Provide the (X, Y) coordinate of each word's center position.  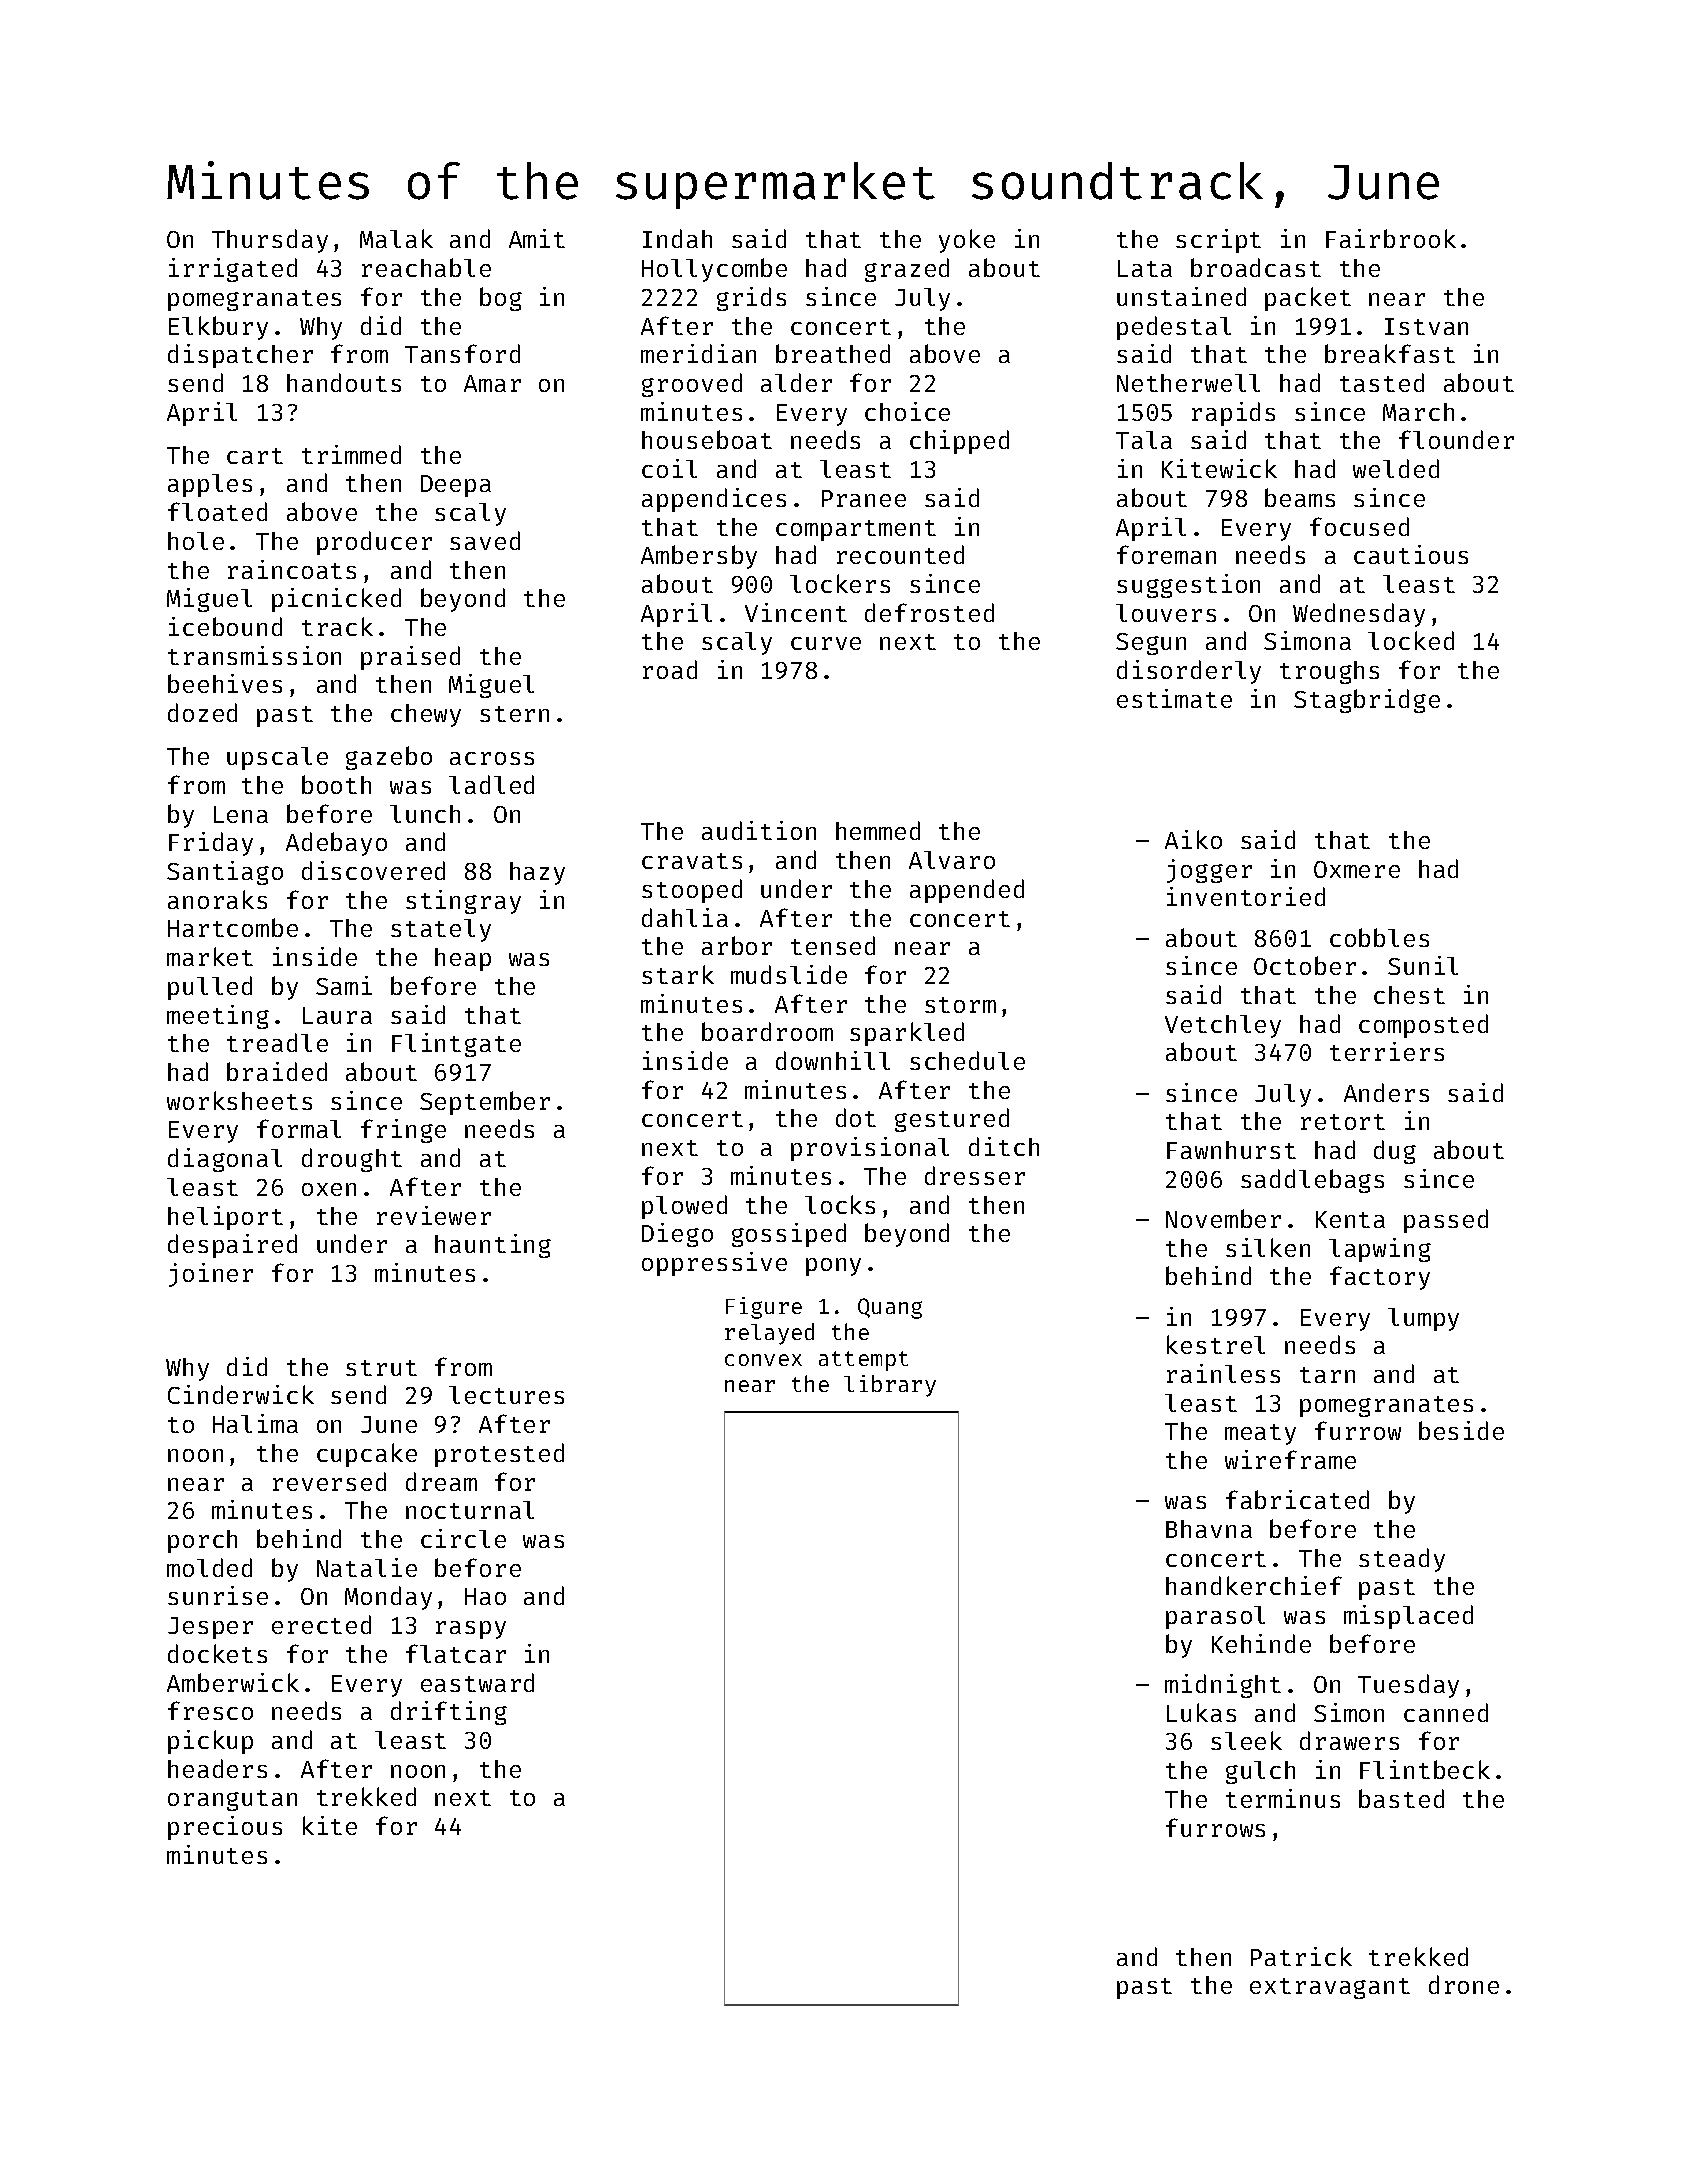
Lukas (1201, 1712)
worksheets (239, 1100)
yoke (967, 241)
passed (1446, 1221)
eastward (477, 1682)
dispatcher (240, 356)
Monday (388, 1598)
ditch (1004, 1146)
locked (1411, 640)
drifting (449, 1713)
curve (826, 643)
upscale (277, 758)
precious (225, 1828)
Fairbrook (1391, 238)
